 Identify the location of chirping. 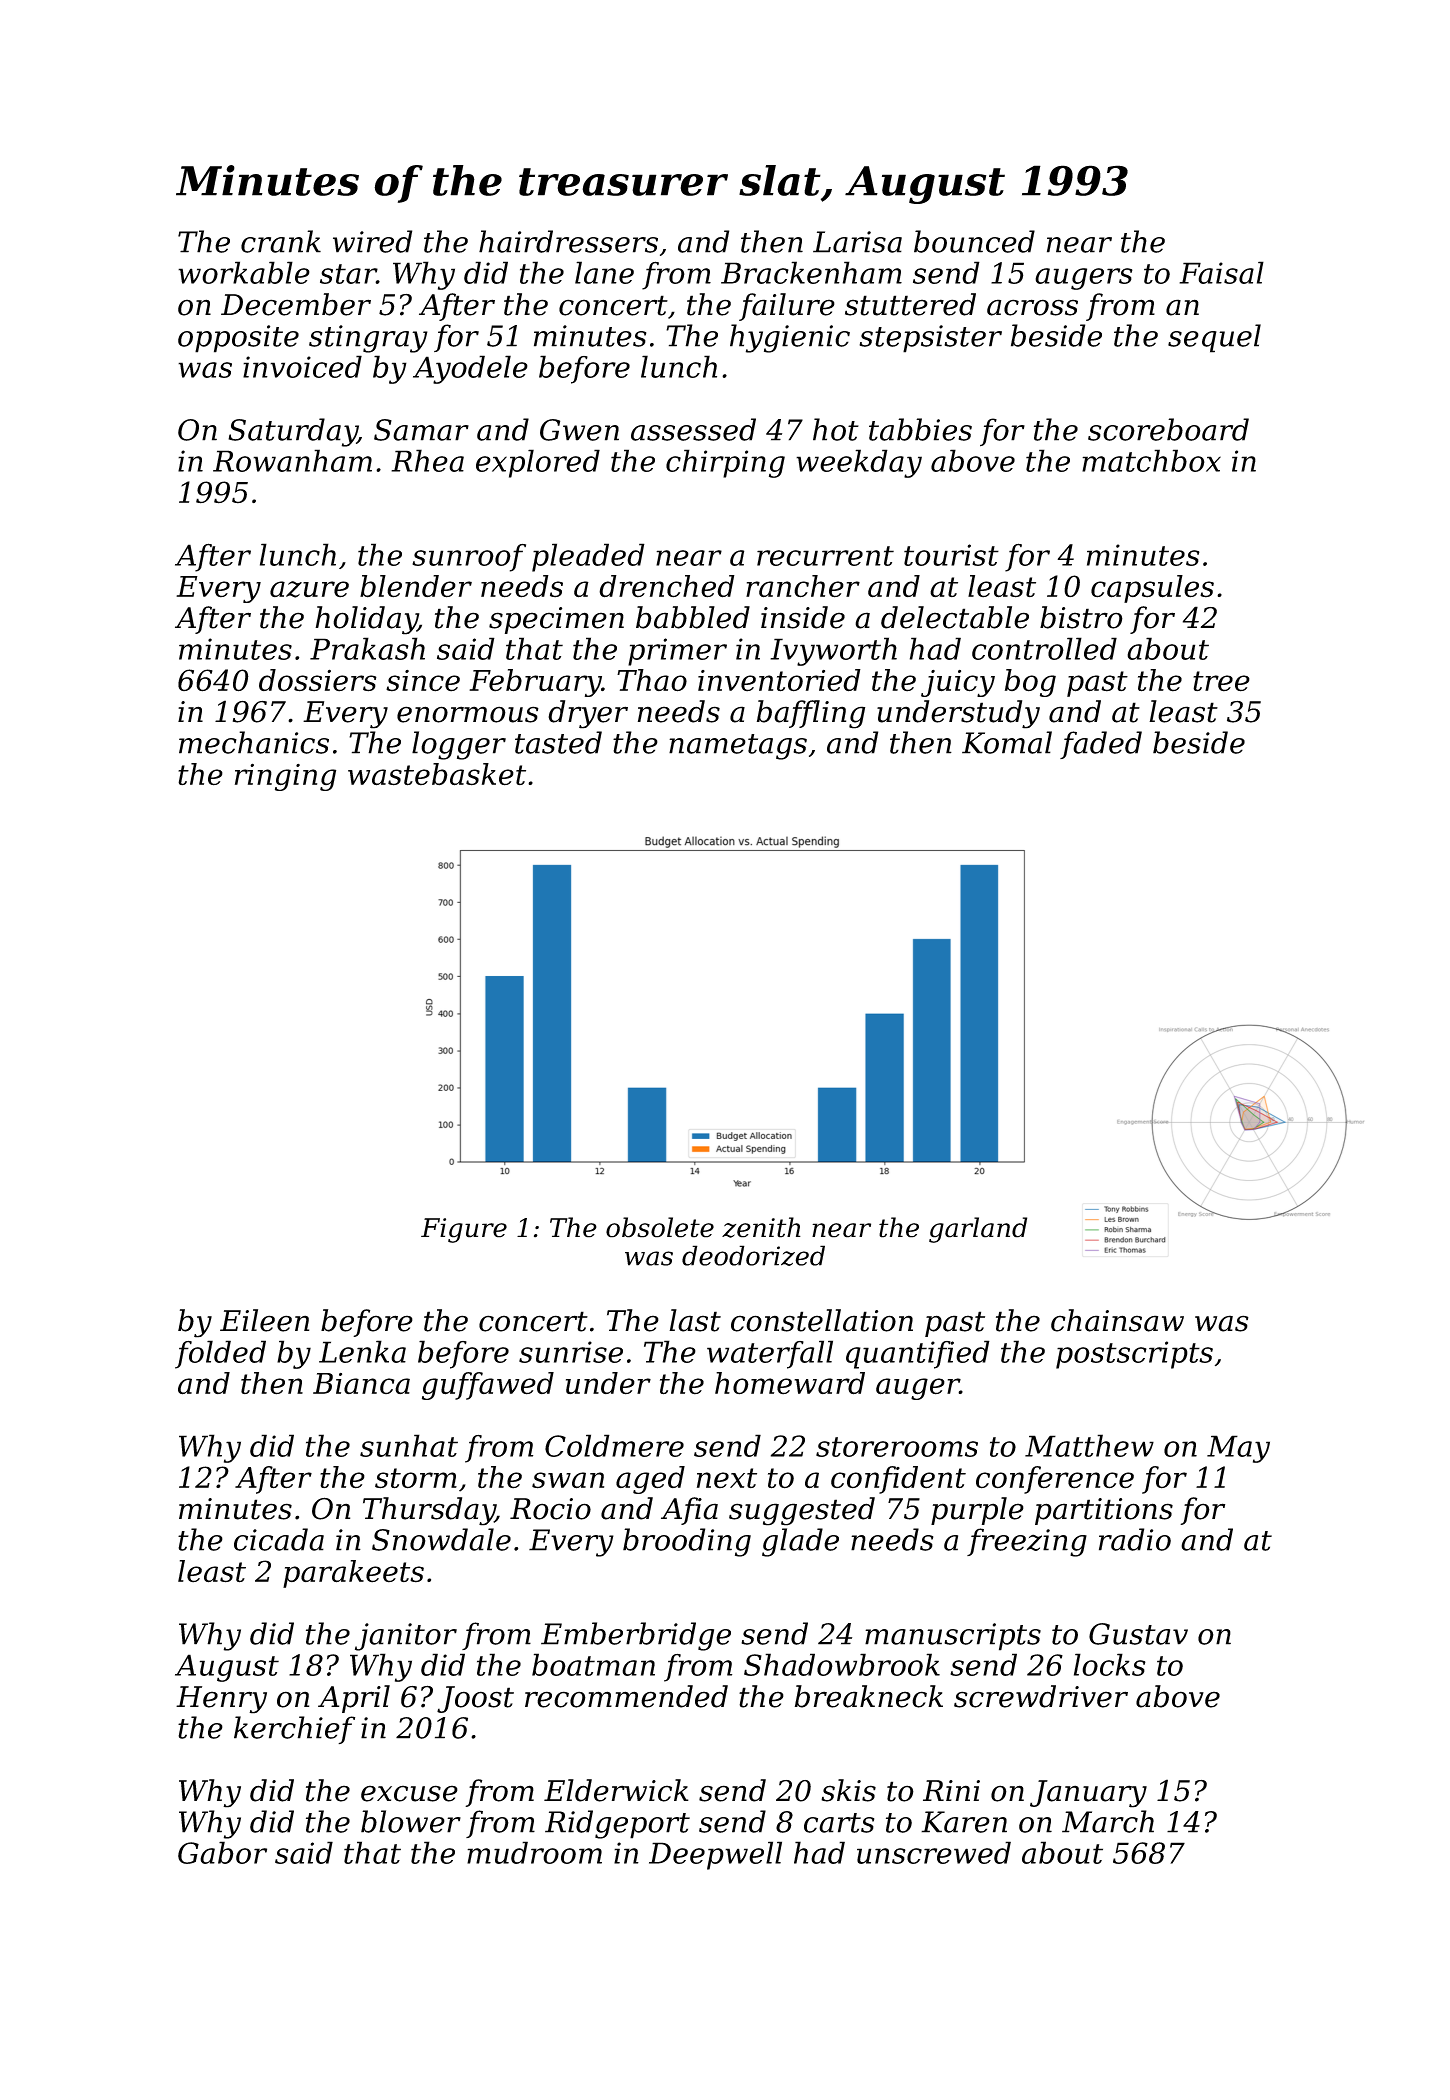
(725, 463).
